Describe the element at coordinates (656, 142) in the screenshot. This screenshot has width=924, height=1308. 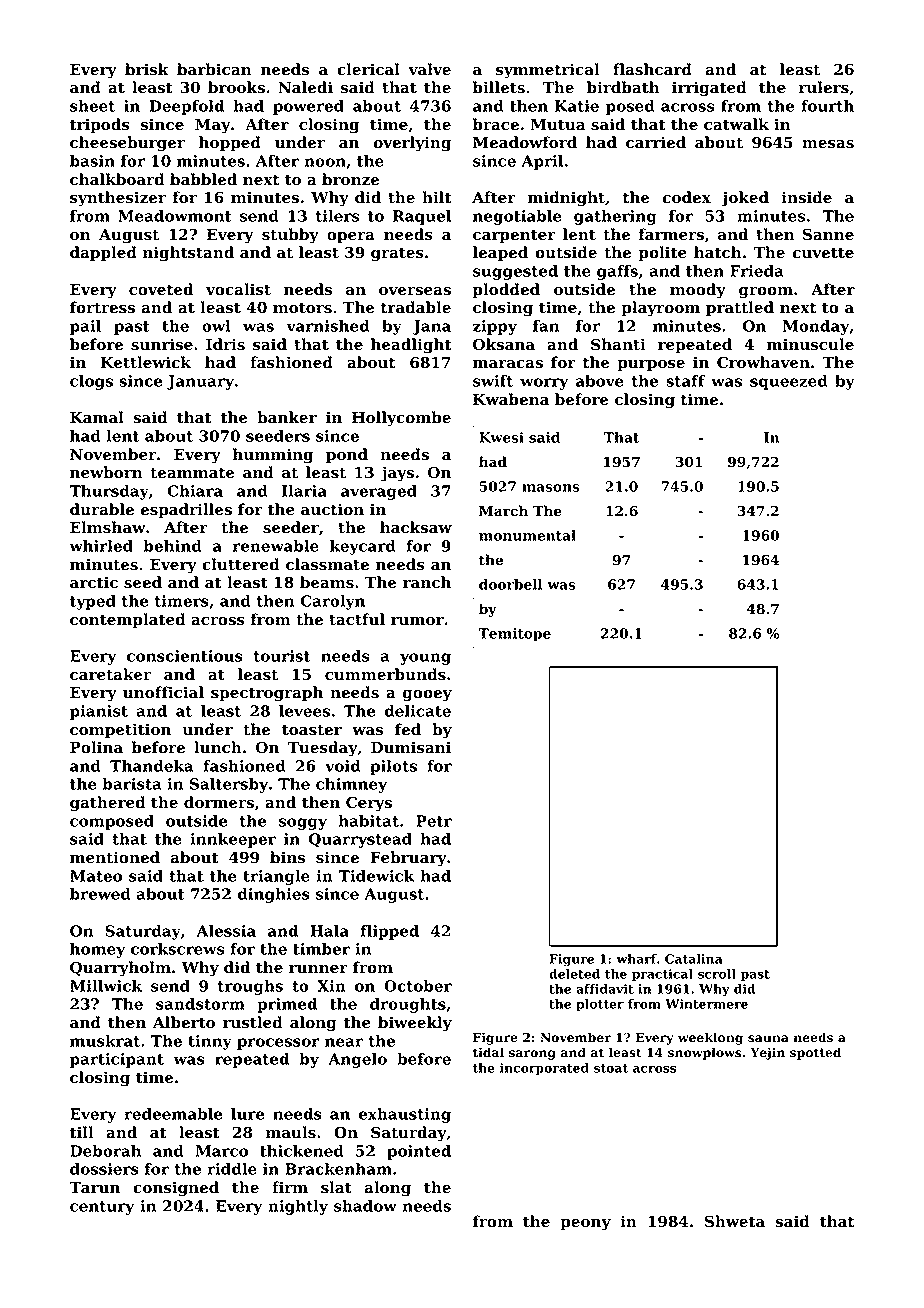
I see `carried` at that location.
